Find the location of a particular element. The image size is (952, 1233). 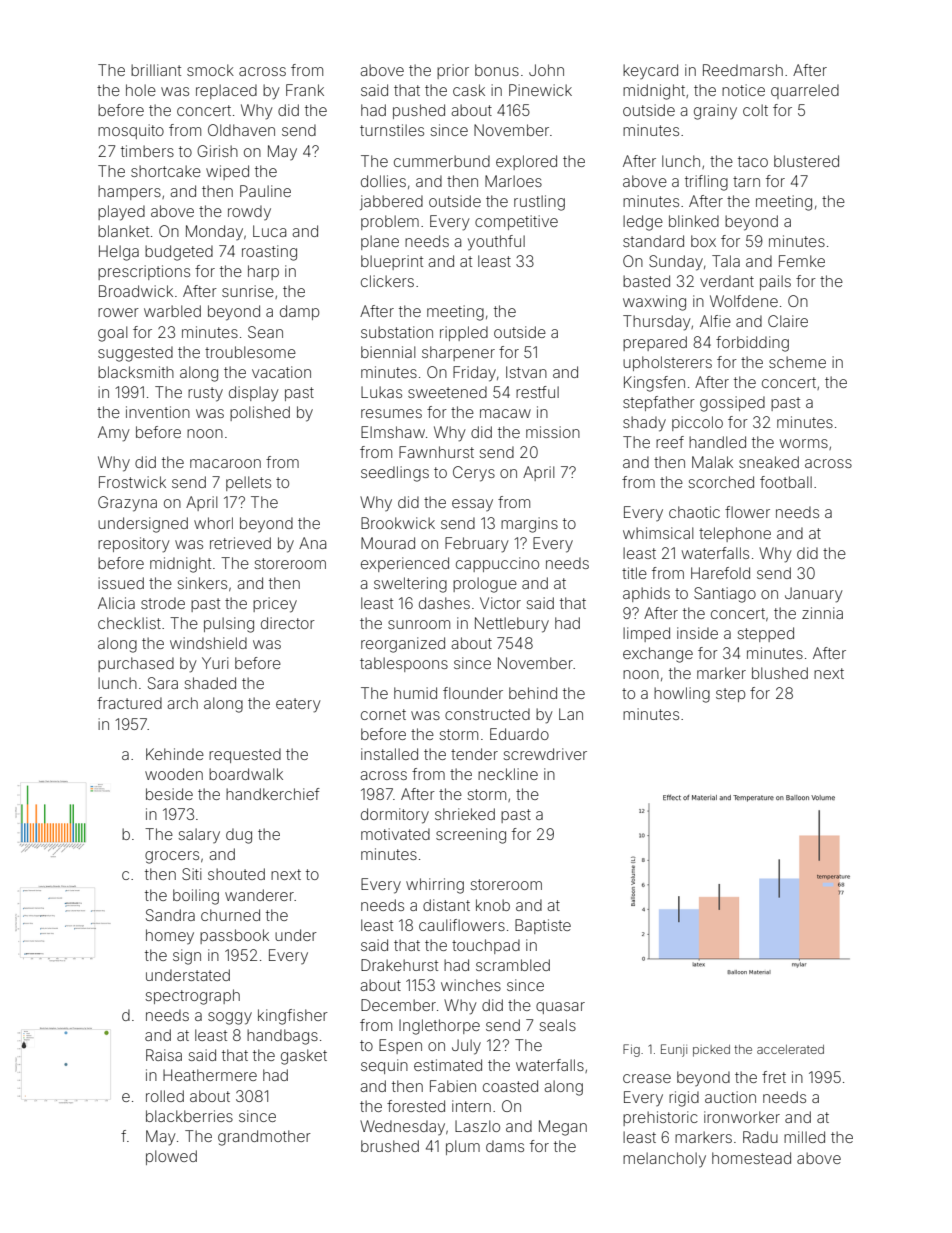

Victor is located at coordinates (500, 603).
